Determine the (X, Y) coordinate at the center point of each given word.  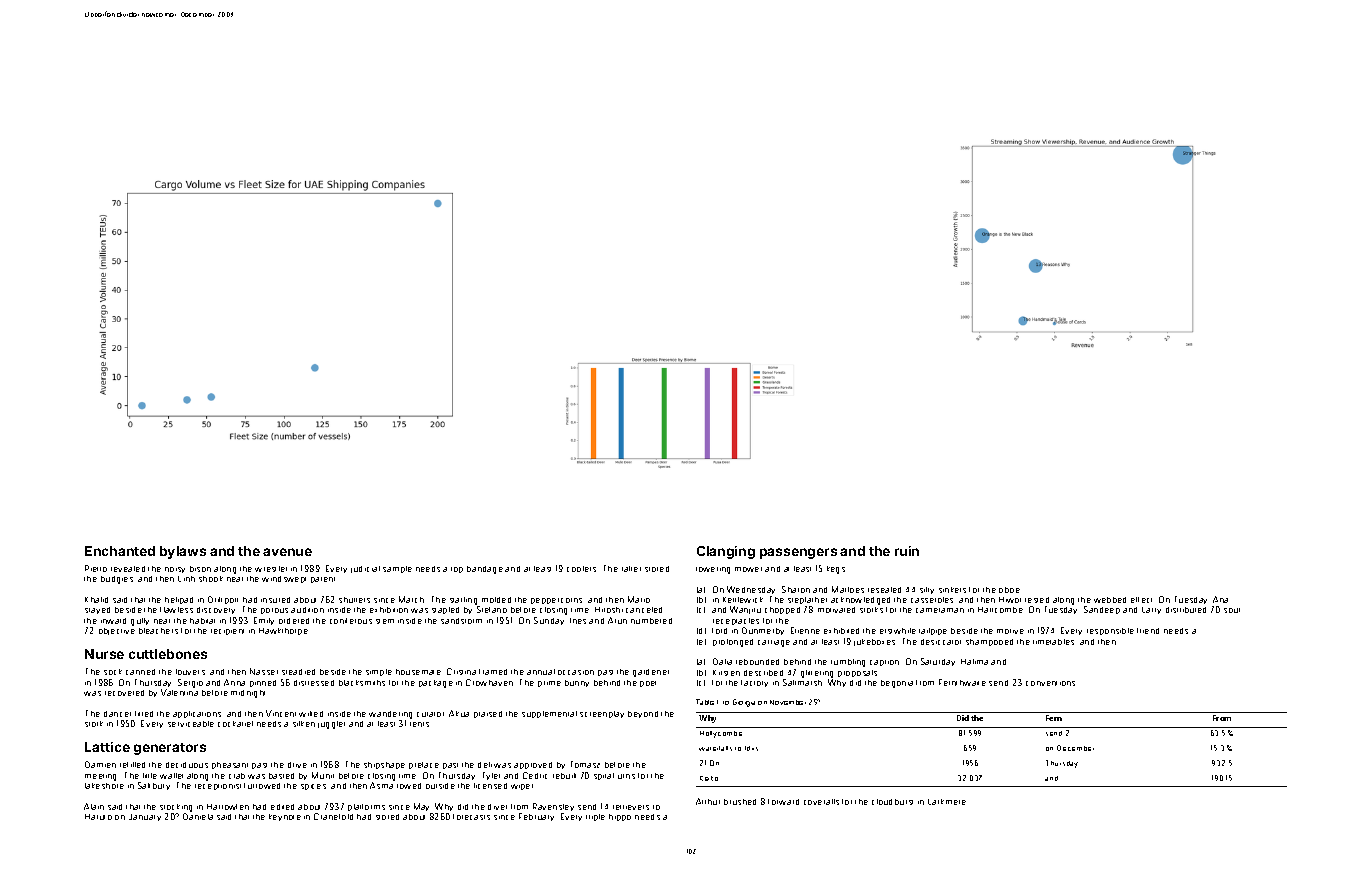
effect (1141, 600)
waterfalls (715, 748)
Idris (751, 748)
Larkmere (947, 802)
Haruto (98, 817)
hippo (620, 817)
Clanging (726, 552)
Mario (639, 599)
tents (419, 724)
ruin (907, 551)
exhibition (389, 610)
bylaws (183, 552)
